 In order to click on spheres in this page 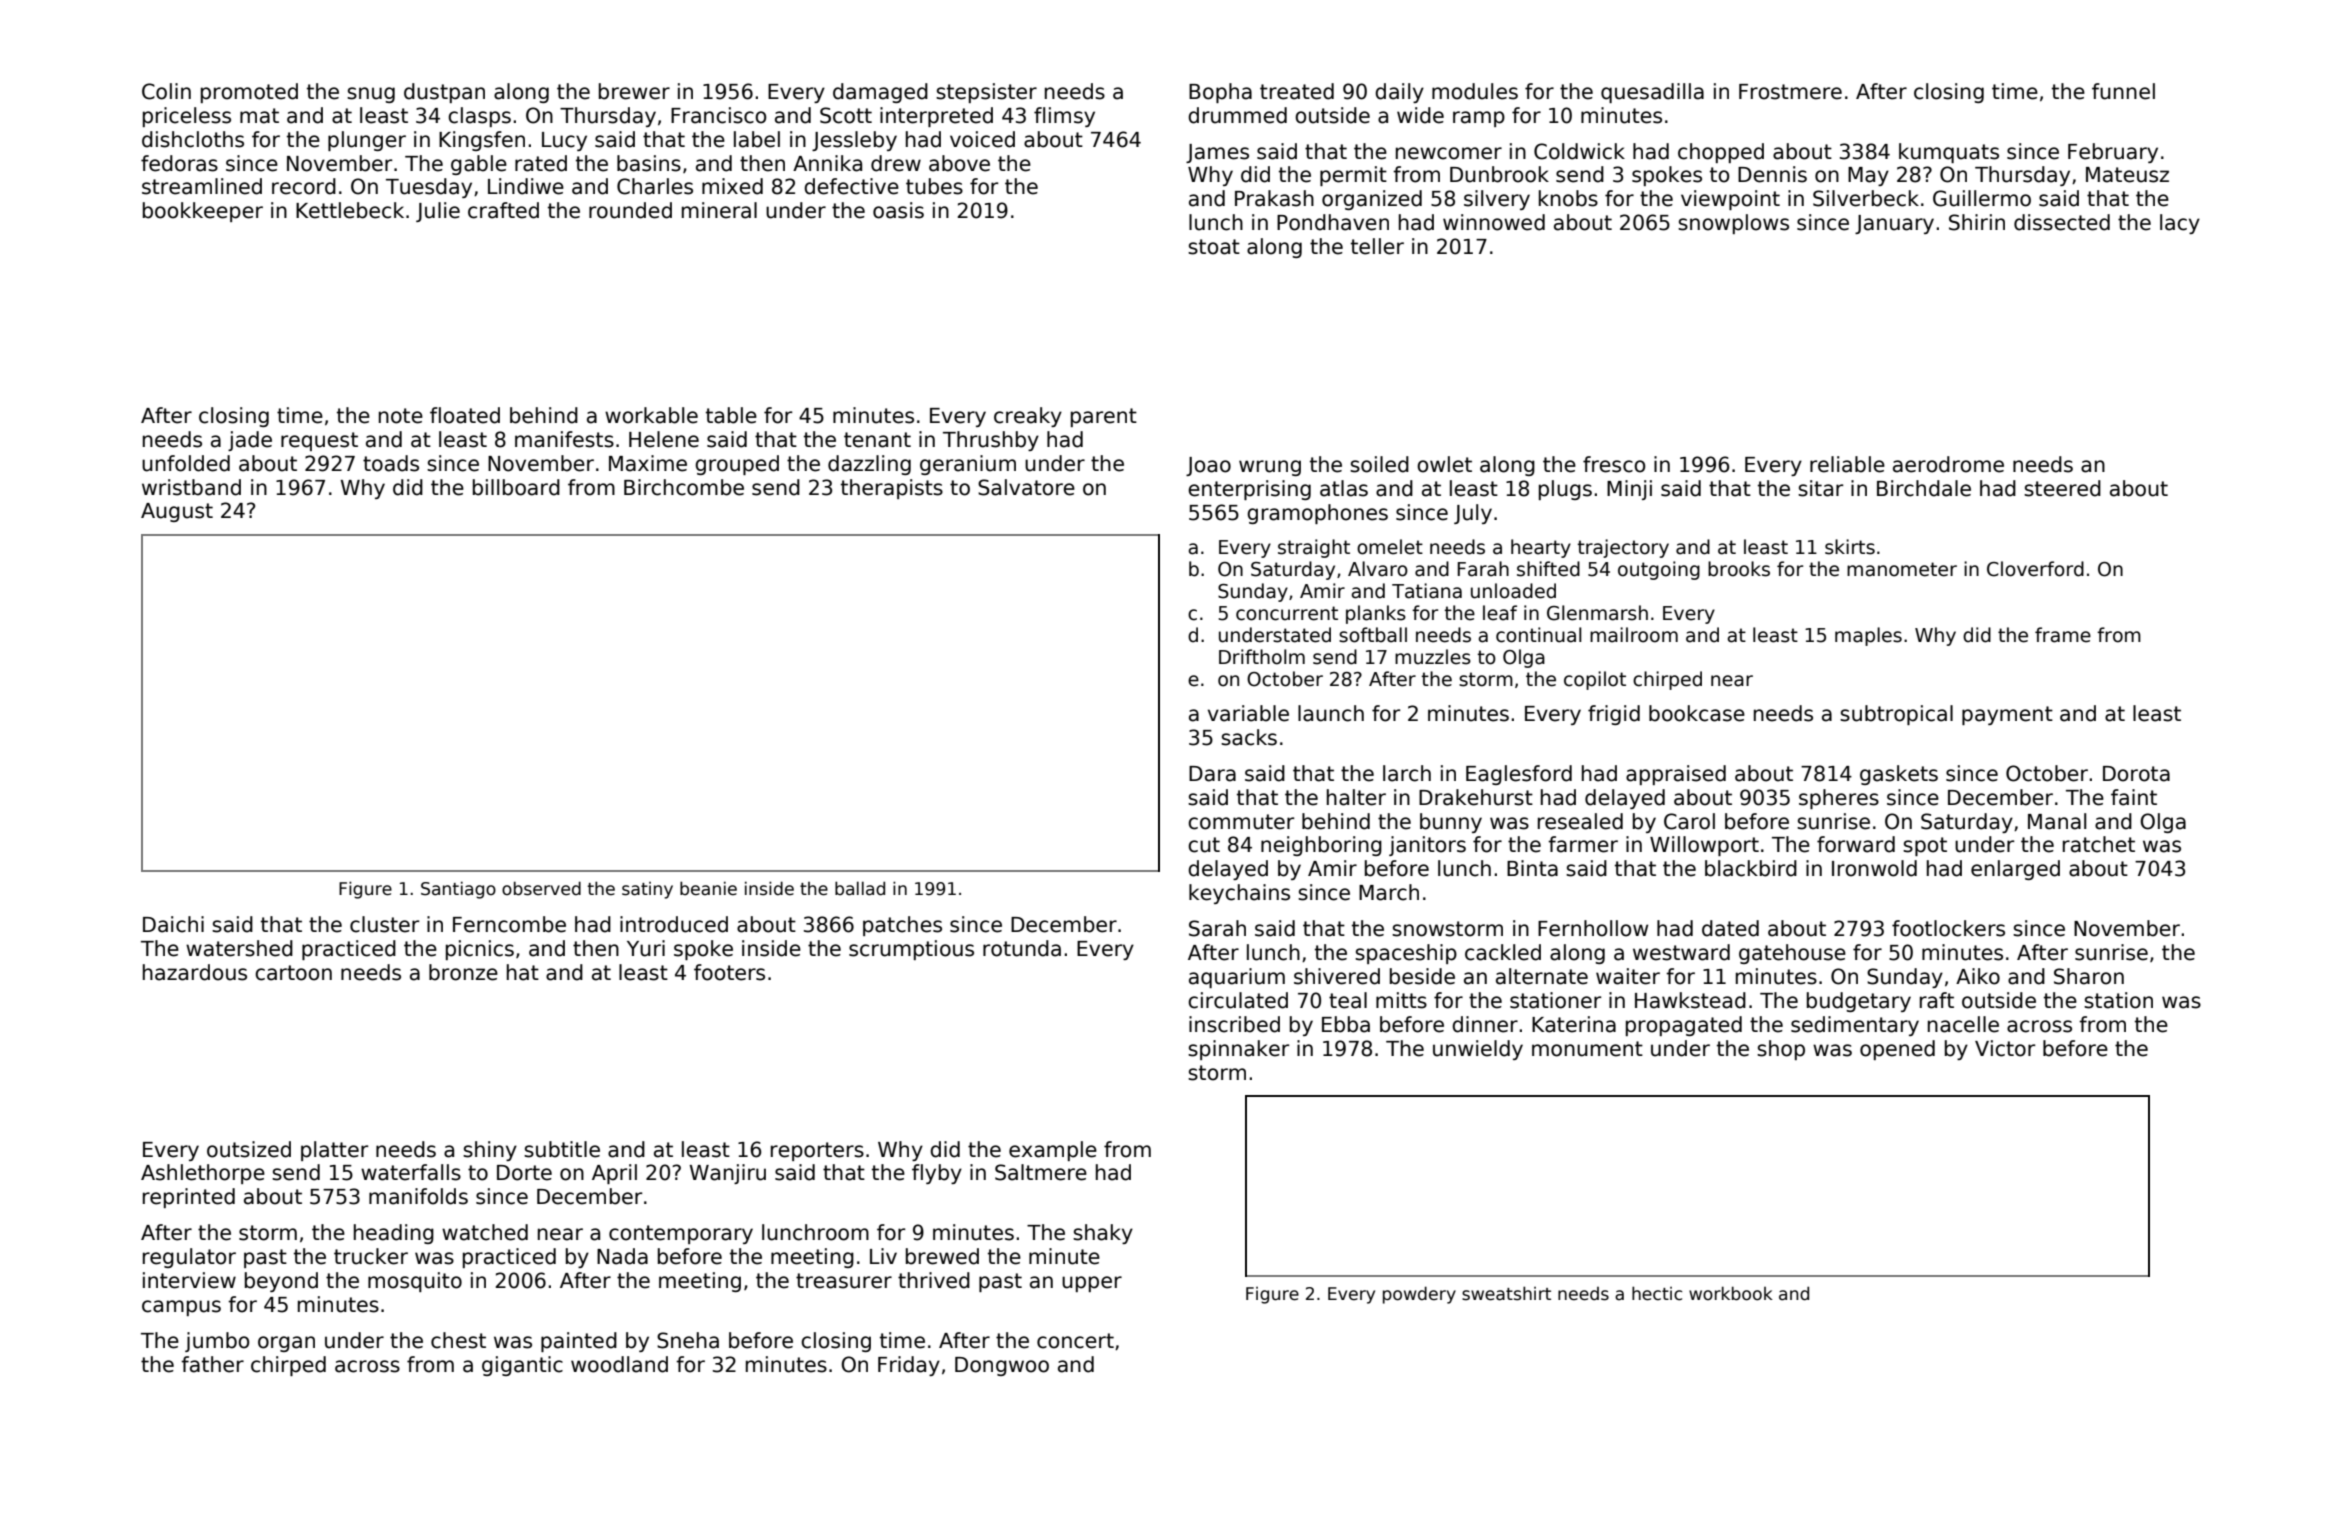, I will do `click(1839, 799)`.
